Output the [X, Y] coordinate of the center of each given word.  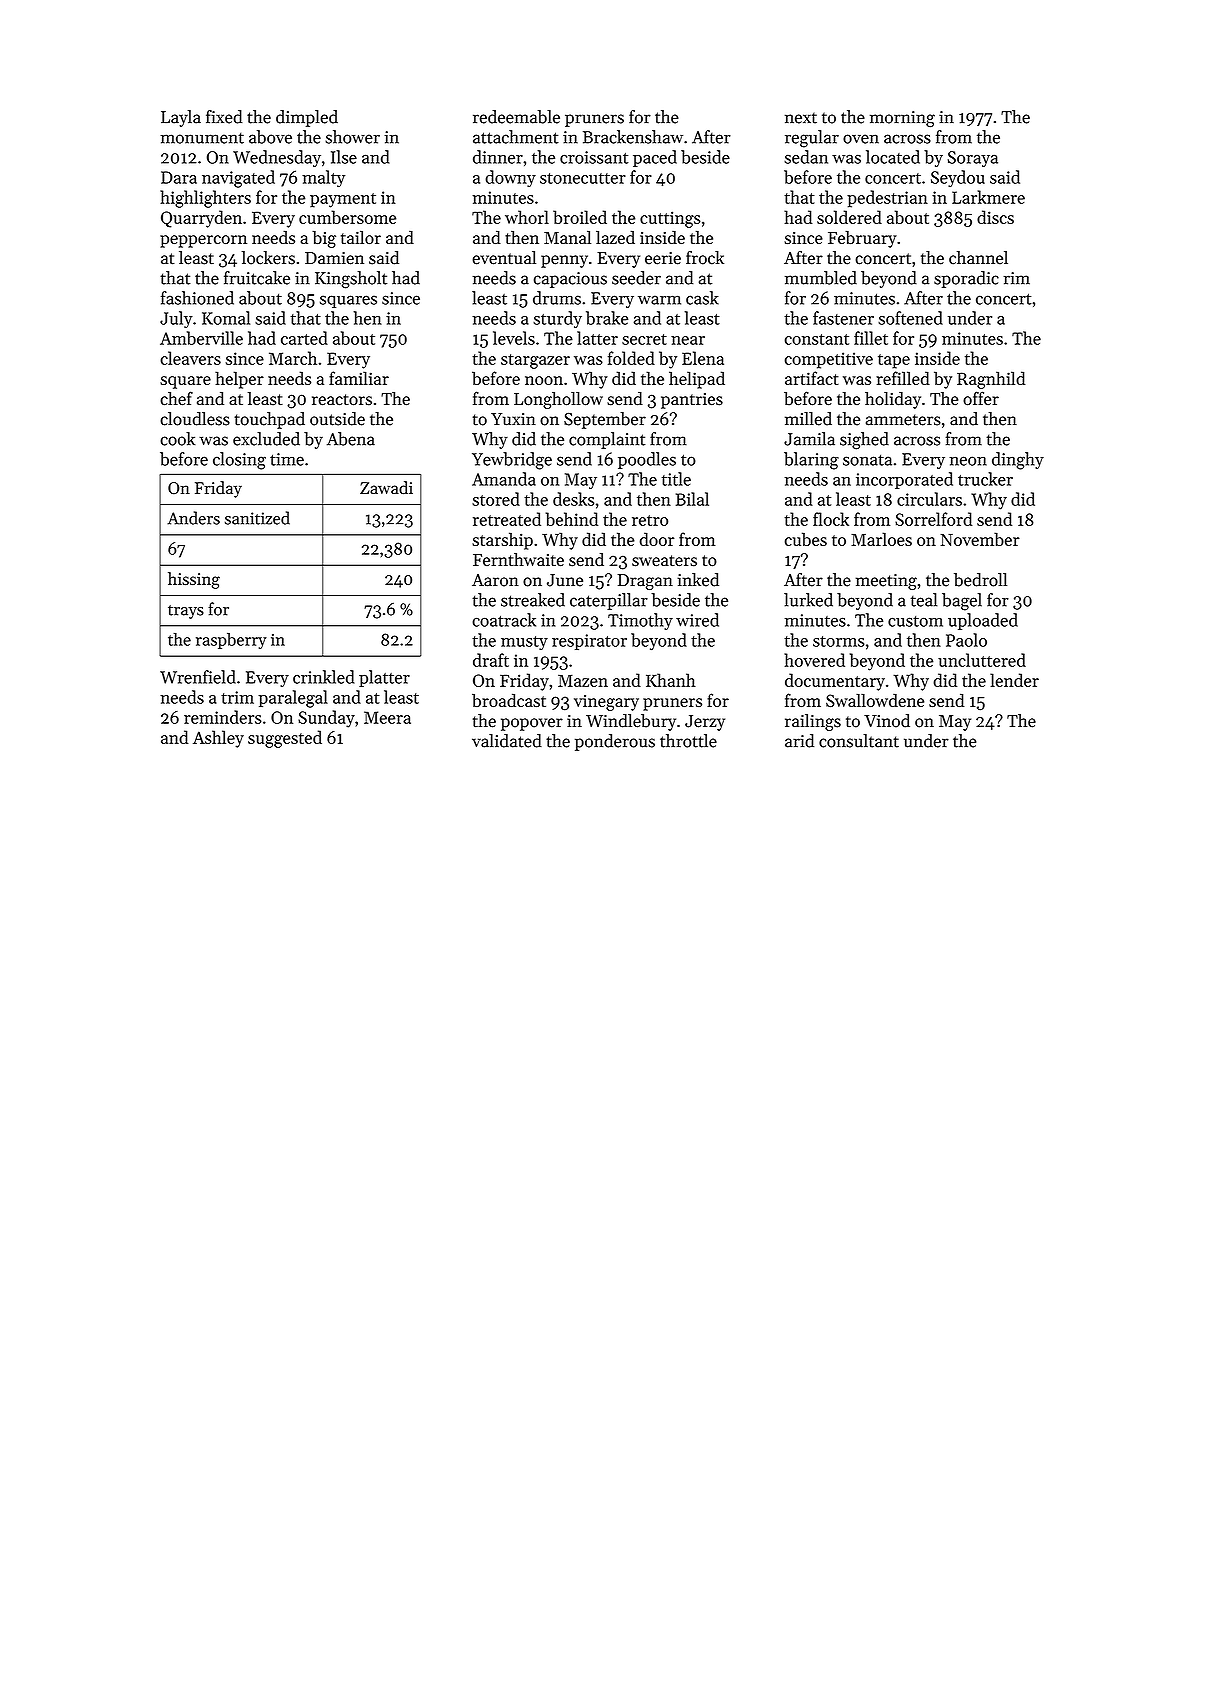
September [605, 420]
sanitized [257, 518]
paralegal [293, 699]
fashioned [197, 298]
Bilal [692, 499]
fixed [224, 117]
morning [902, 119]
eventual [504, 258]
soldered [849, 217]
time [287, 459]
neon [968, 461]
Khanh [671, 680]
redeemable [516, 117]
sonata [867, 460]
